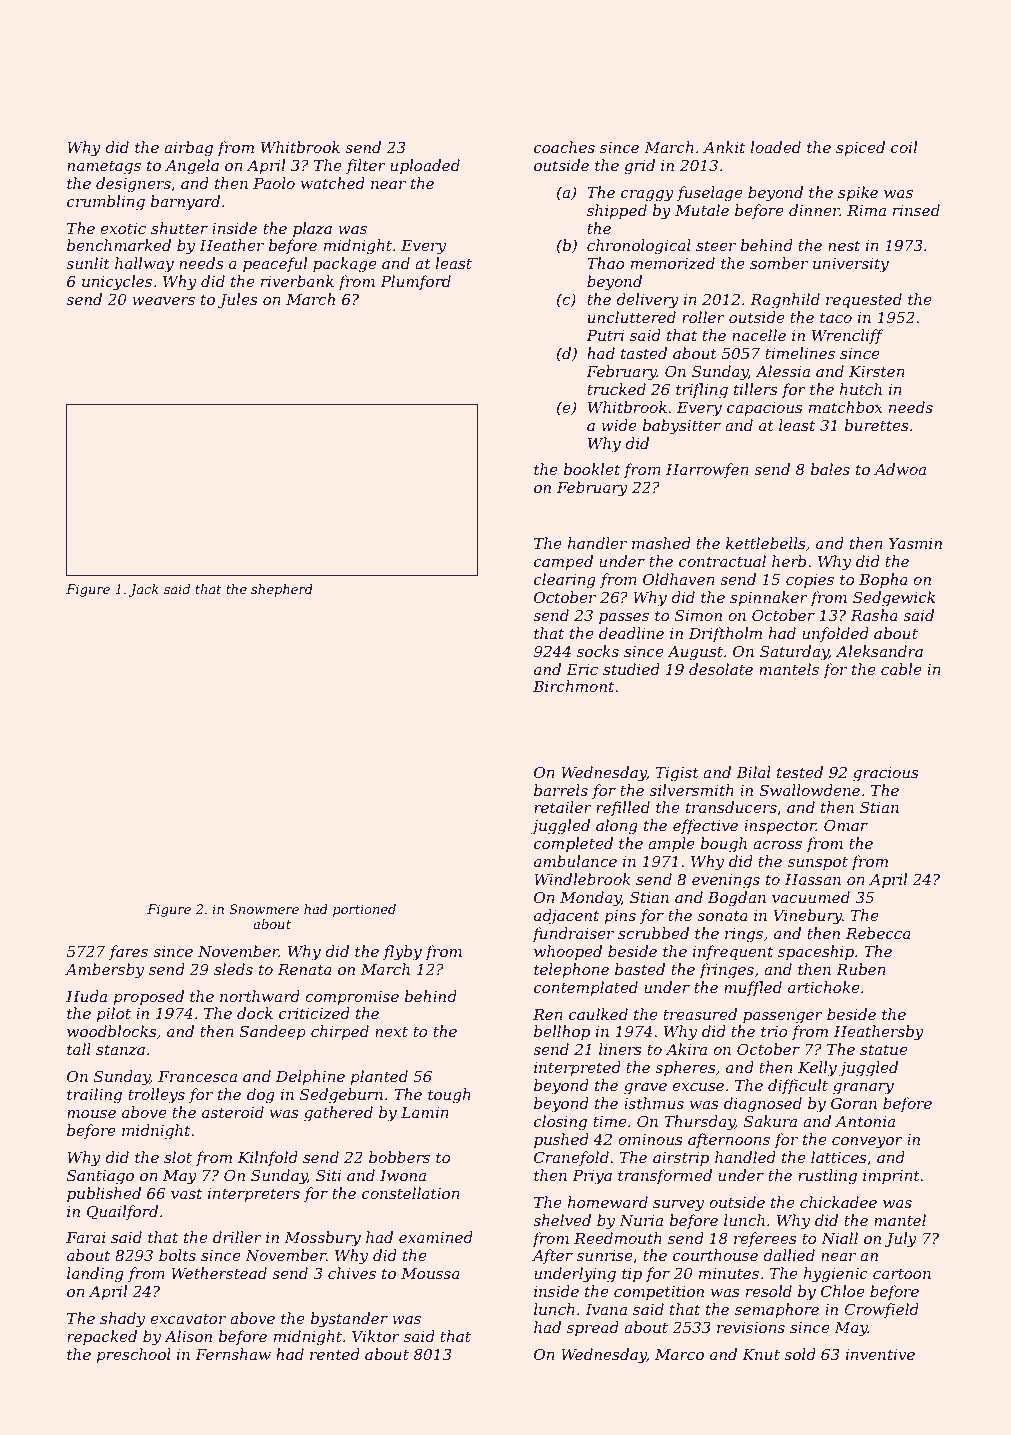 This document has height=1435, width=1011. Describe the element at coordinates (186, 1193) in the document. I see `vast` at that location.
